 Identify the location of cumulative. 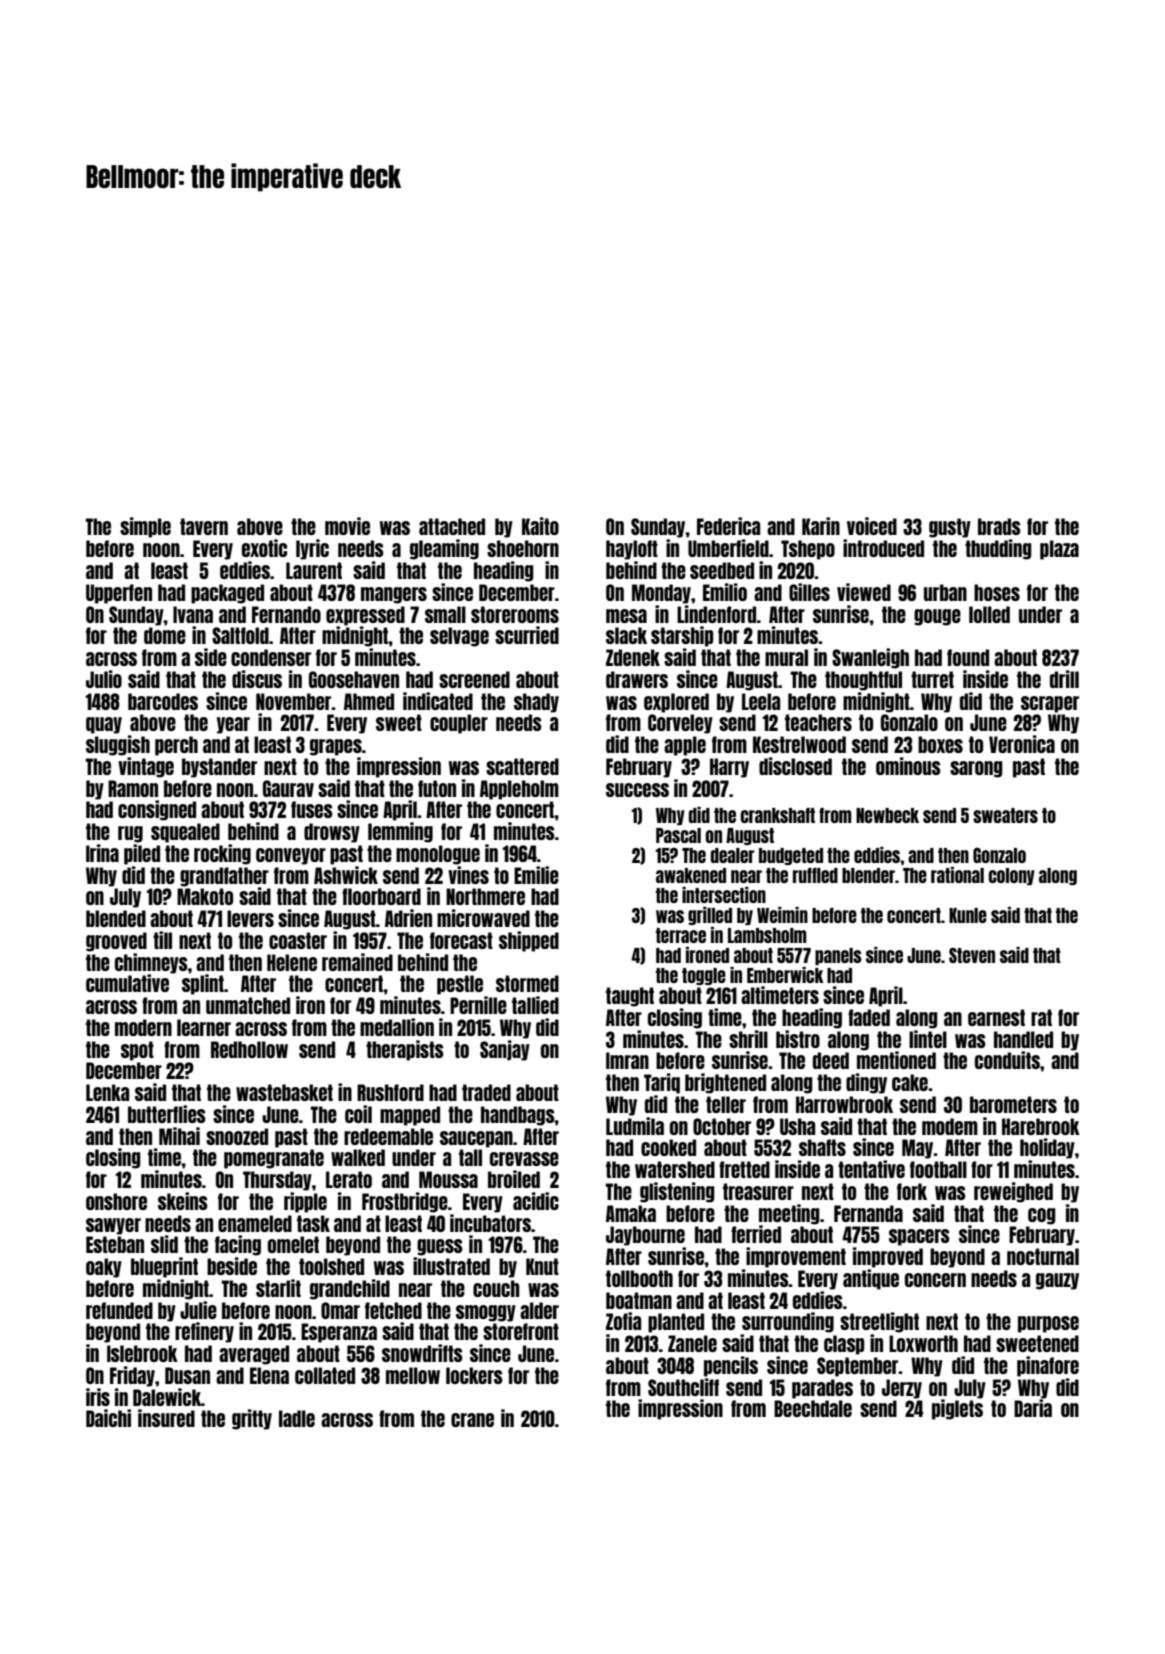
(127, 983).
